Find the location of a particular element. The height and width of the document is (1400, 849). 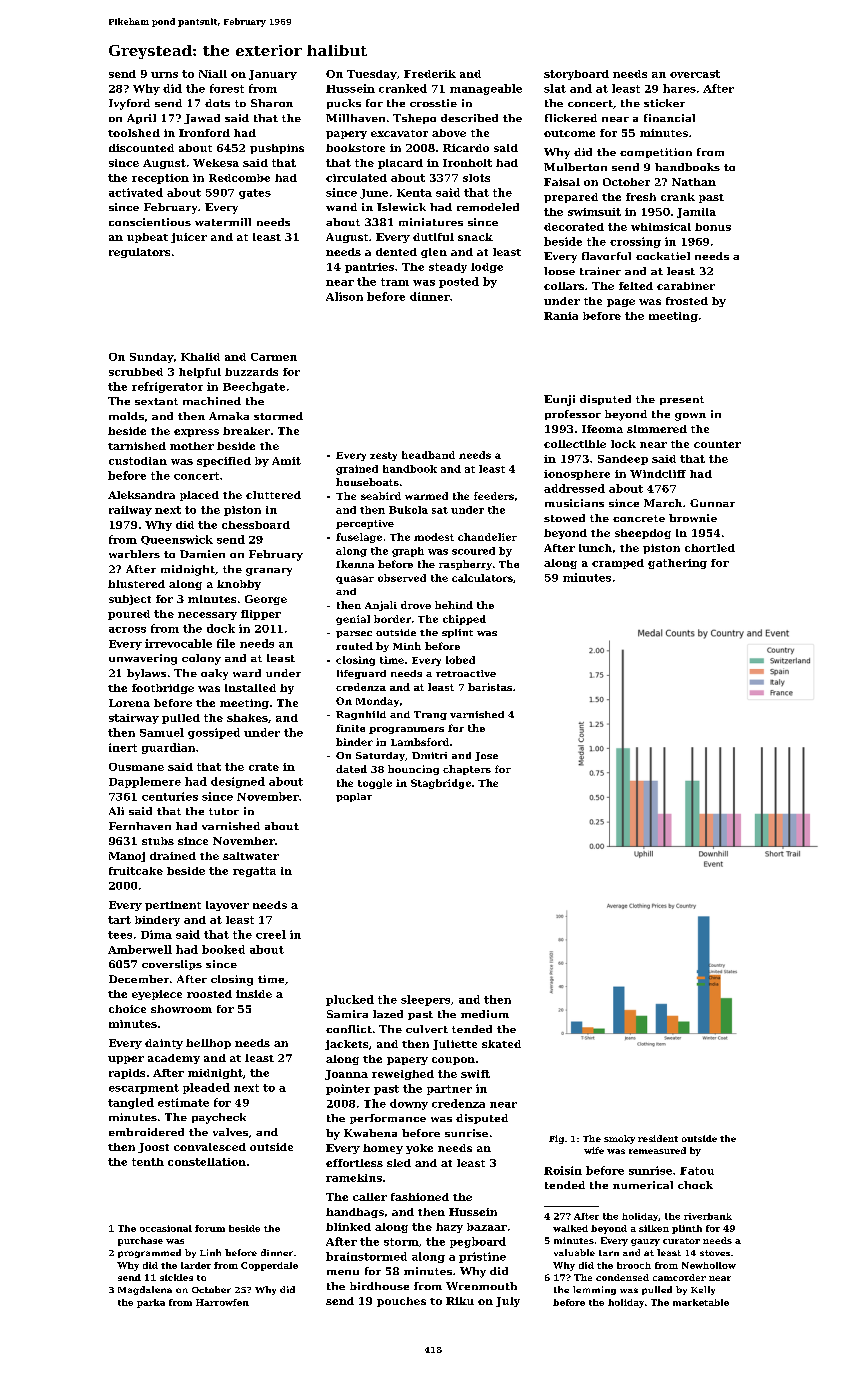

pouches is located at coordinates (401, 1302).
